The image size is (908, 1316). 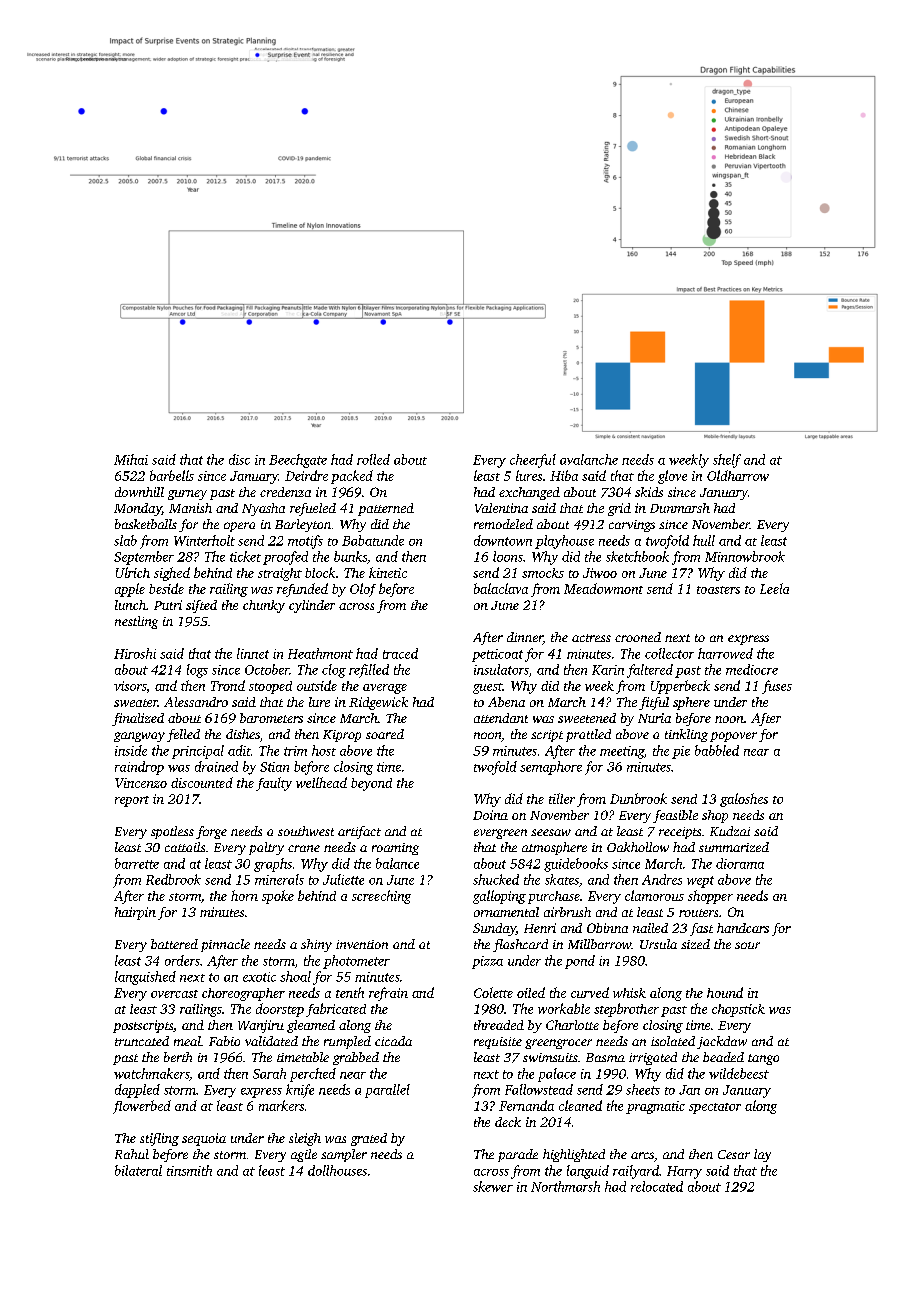 What do you see at coordinates (632, 526) in the screenshot?
I see `carvings` at bounding box center [632, 526].
